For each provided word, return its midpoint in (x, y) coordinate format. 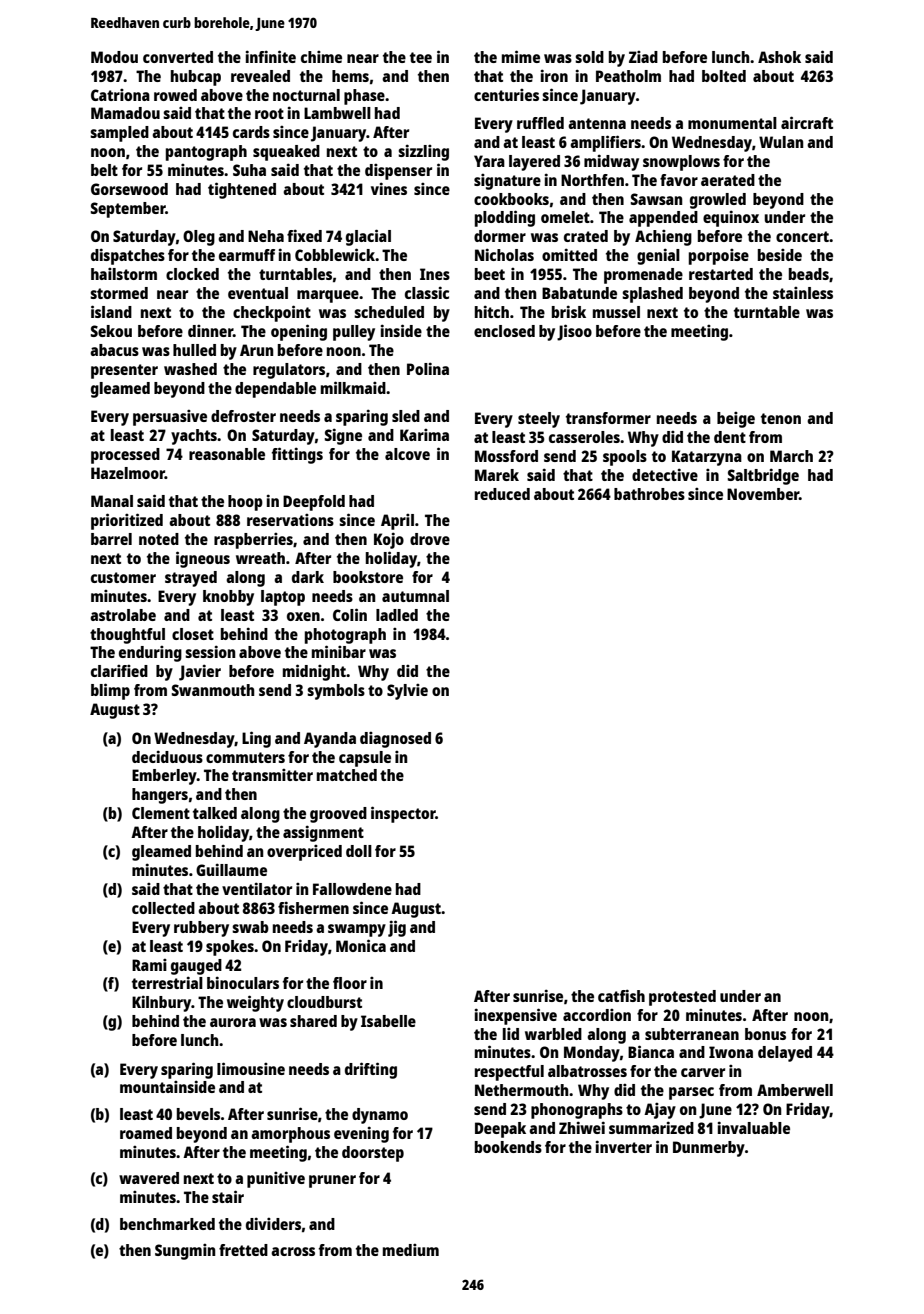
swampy (357, 930)
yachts (194, 437)
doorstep (373, 1154)
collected (163, 908)
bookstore (368, 577)
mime (521, 56)
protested (682, 998)
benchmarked (167, 1224)
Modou (114, 57)
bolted (724, 76)
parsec (691, 1093)
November (763, 494)
